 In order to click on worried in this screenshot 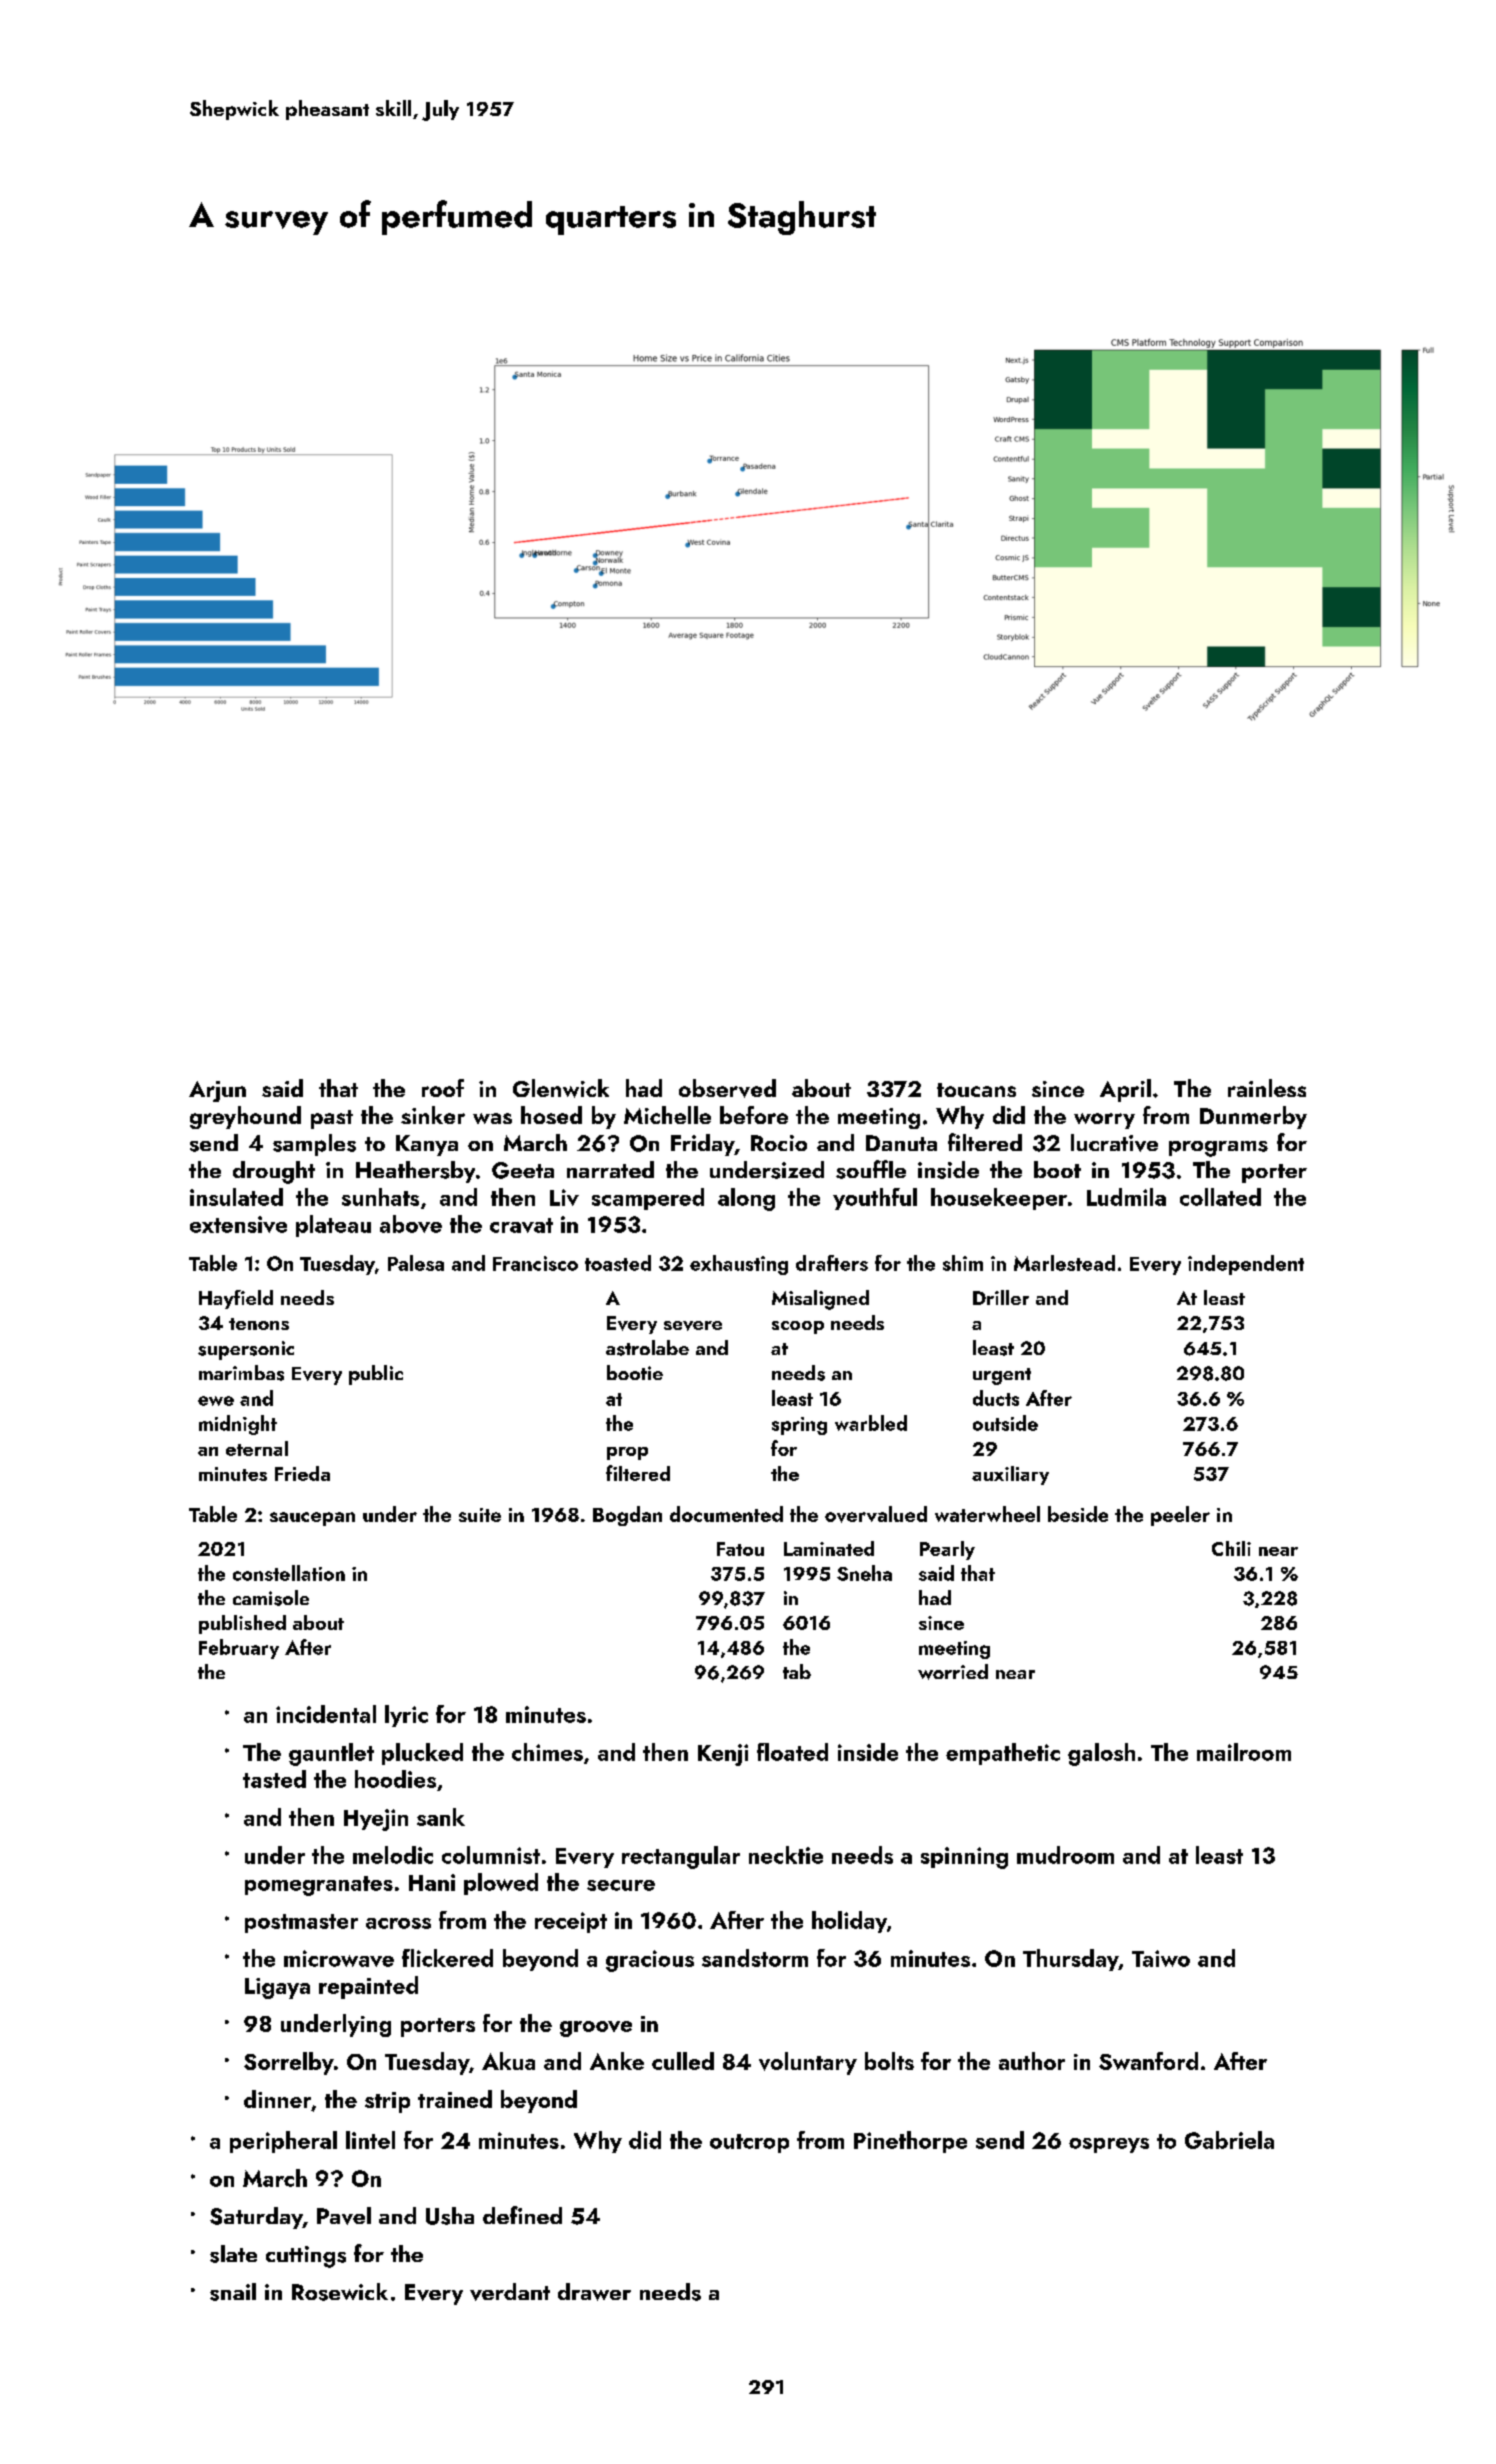, I will do `click(953, 1672)`.
